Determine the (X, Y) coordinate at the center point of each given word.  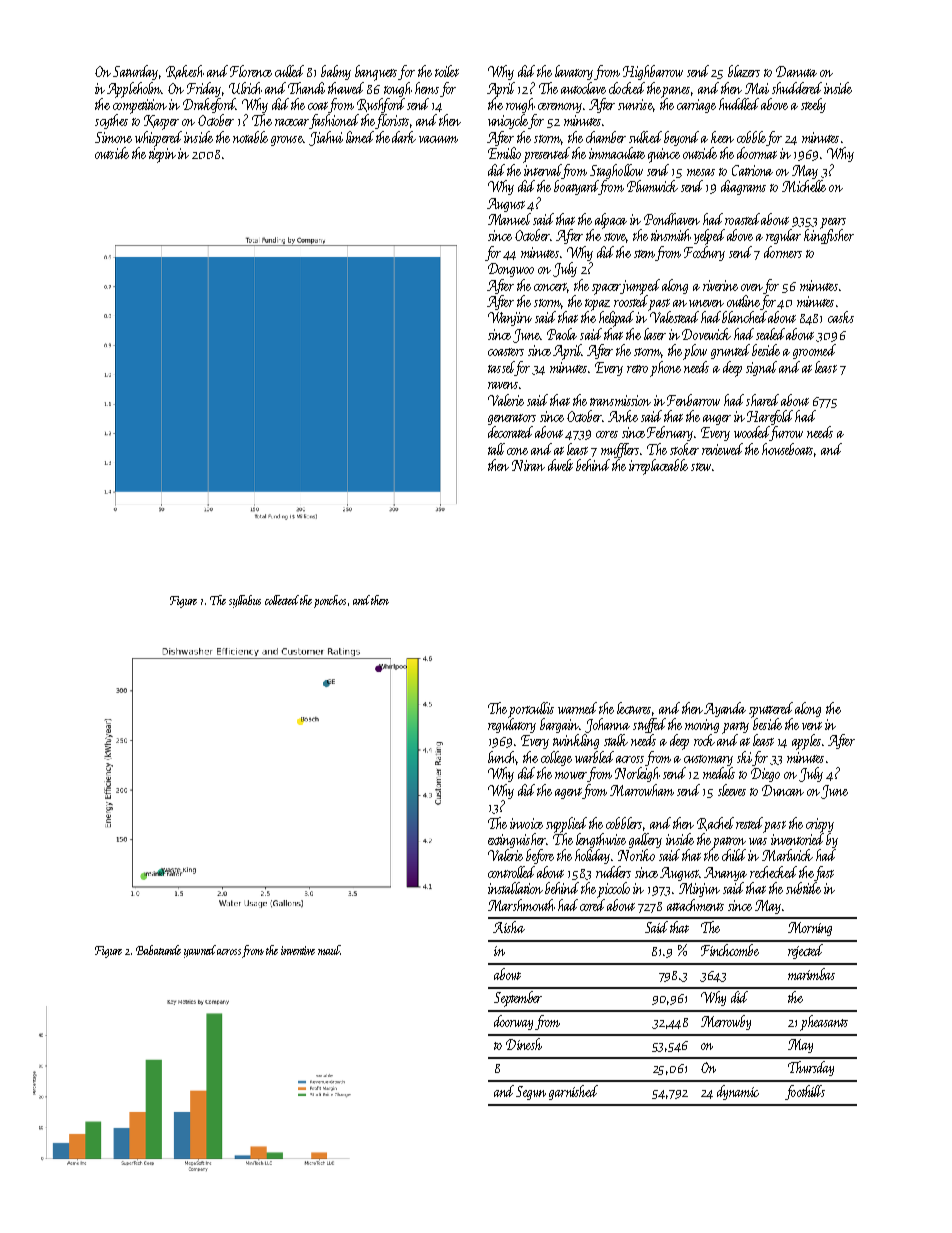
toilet (447, 71)
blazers (744, 71)
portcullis (531, 709)
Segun (531, 1093)
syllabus (245, 601)
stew (701, 467)
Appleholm (134, 90)
